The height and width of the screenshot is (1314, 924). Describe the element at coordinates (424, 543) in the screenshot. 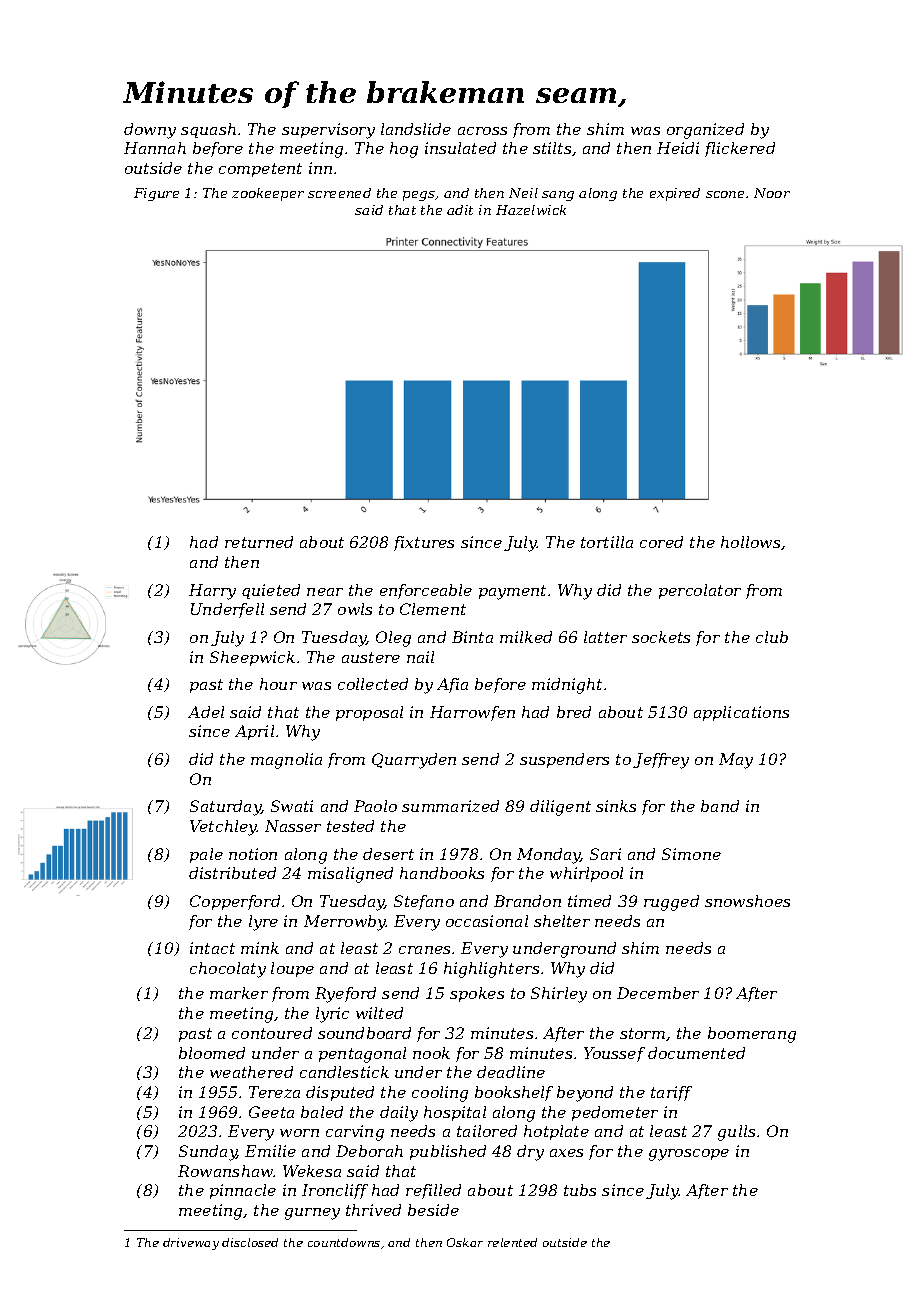

I see `fixtures` at that location.
